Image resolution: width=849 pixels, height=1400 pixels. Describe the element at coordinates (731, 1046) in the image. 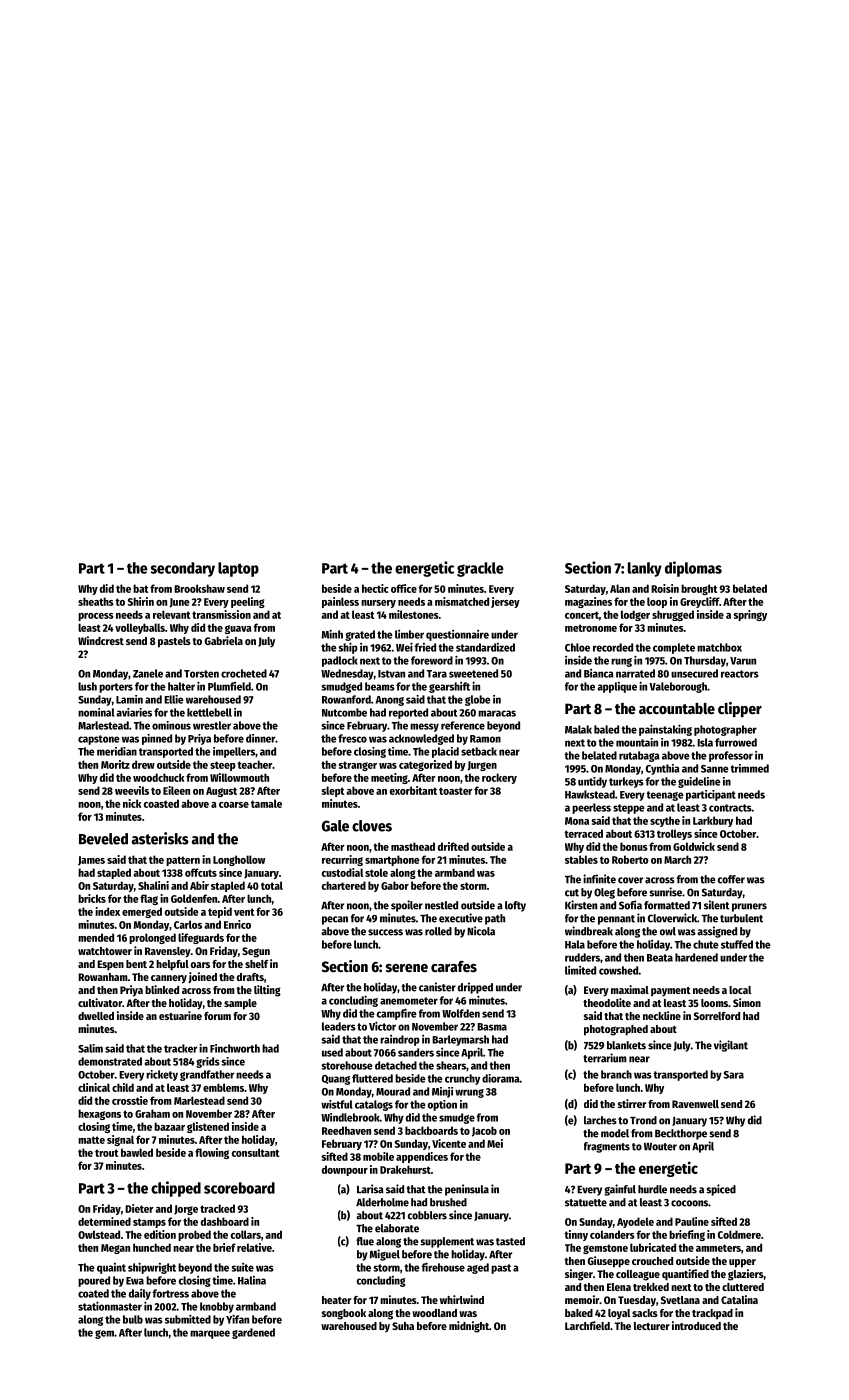

I see `vigilant` at that location.
